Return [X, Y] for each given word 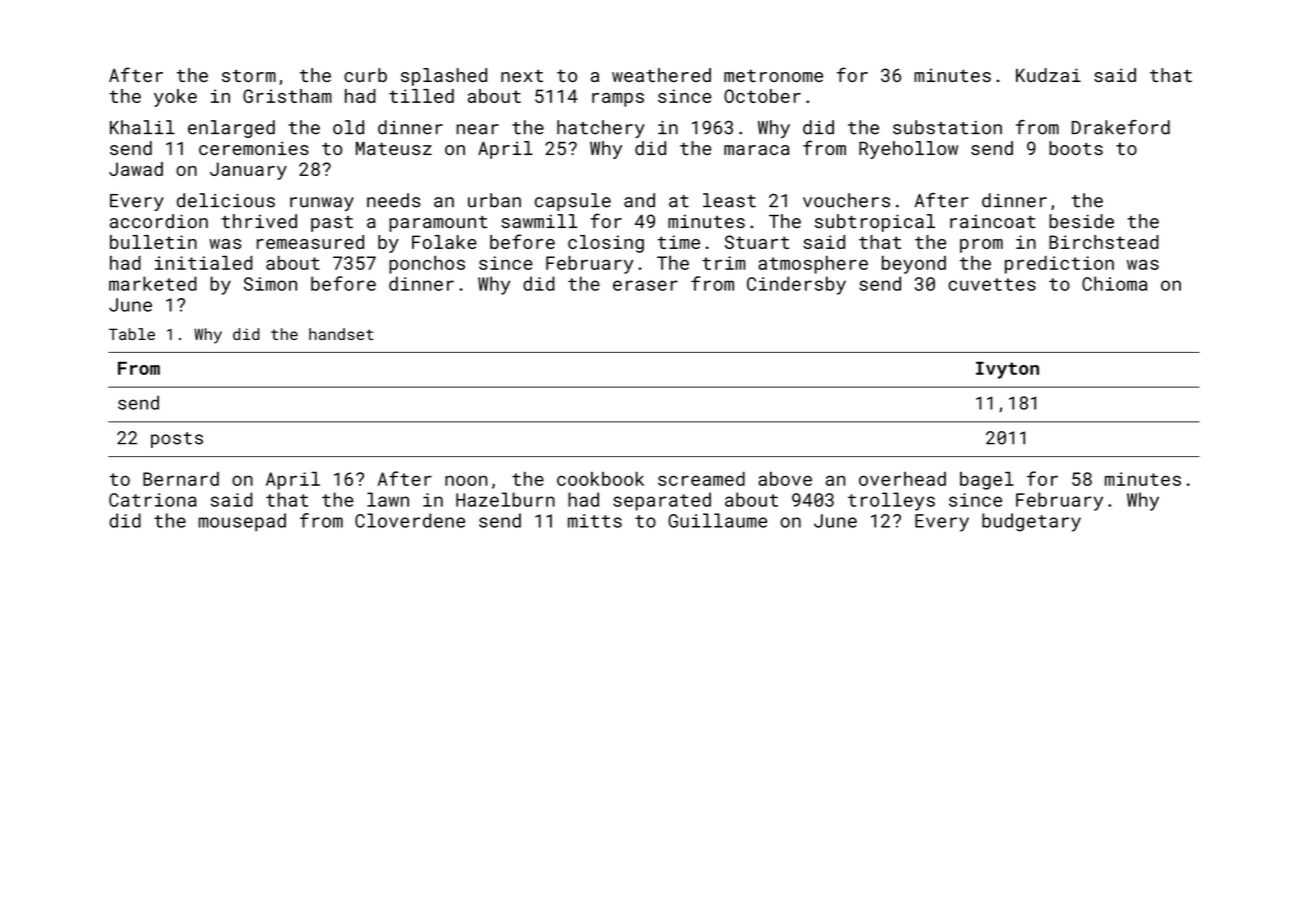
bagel [987, 481]
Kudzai [1048, 75]
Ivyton [1007, 370]
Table [132, 334]
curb [365, 75]
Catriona [153, 500]
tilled [421, 96]
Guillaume [717, 520]
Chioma [1114, 283]
